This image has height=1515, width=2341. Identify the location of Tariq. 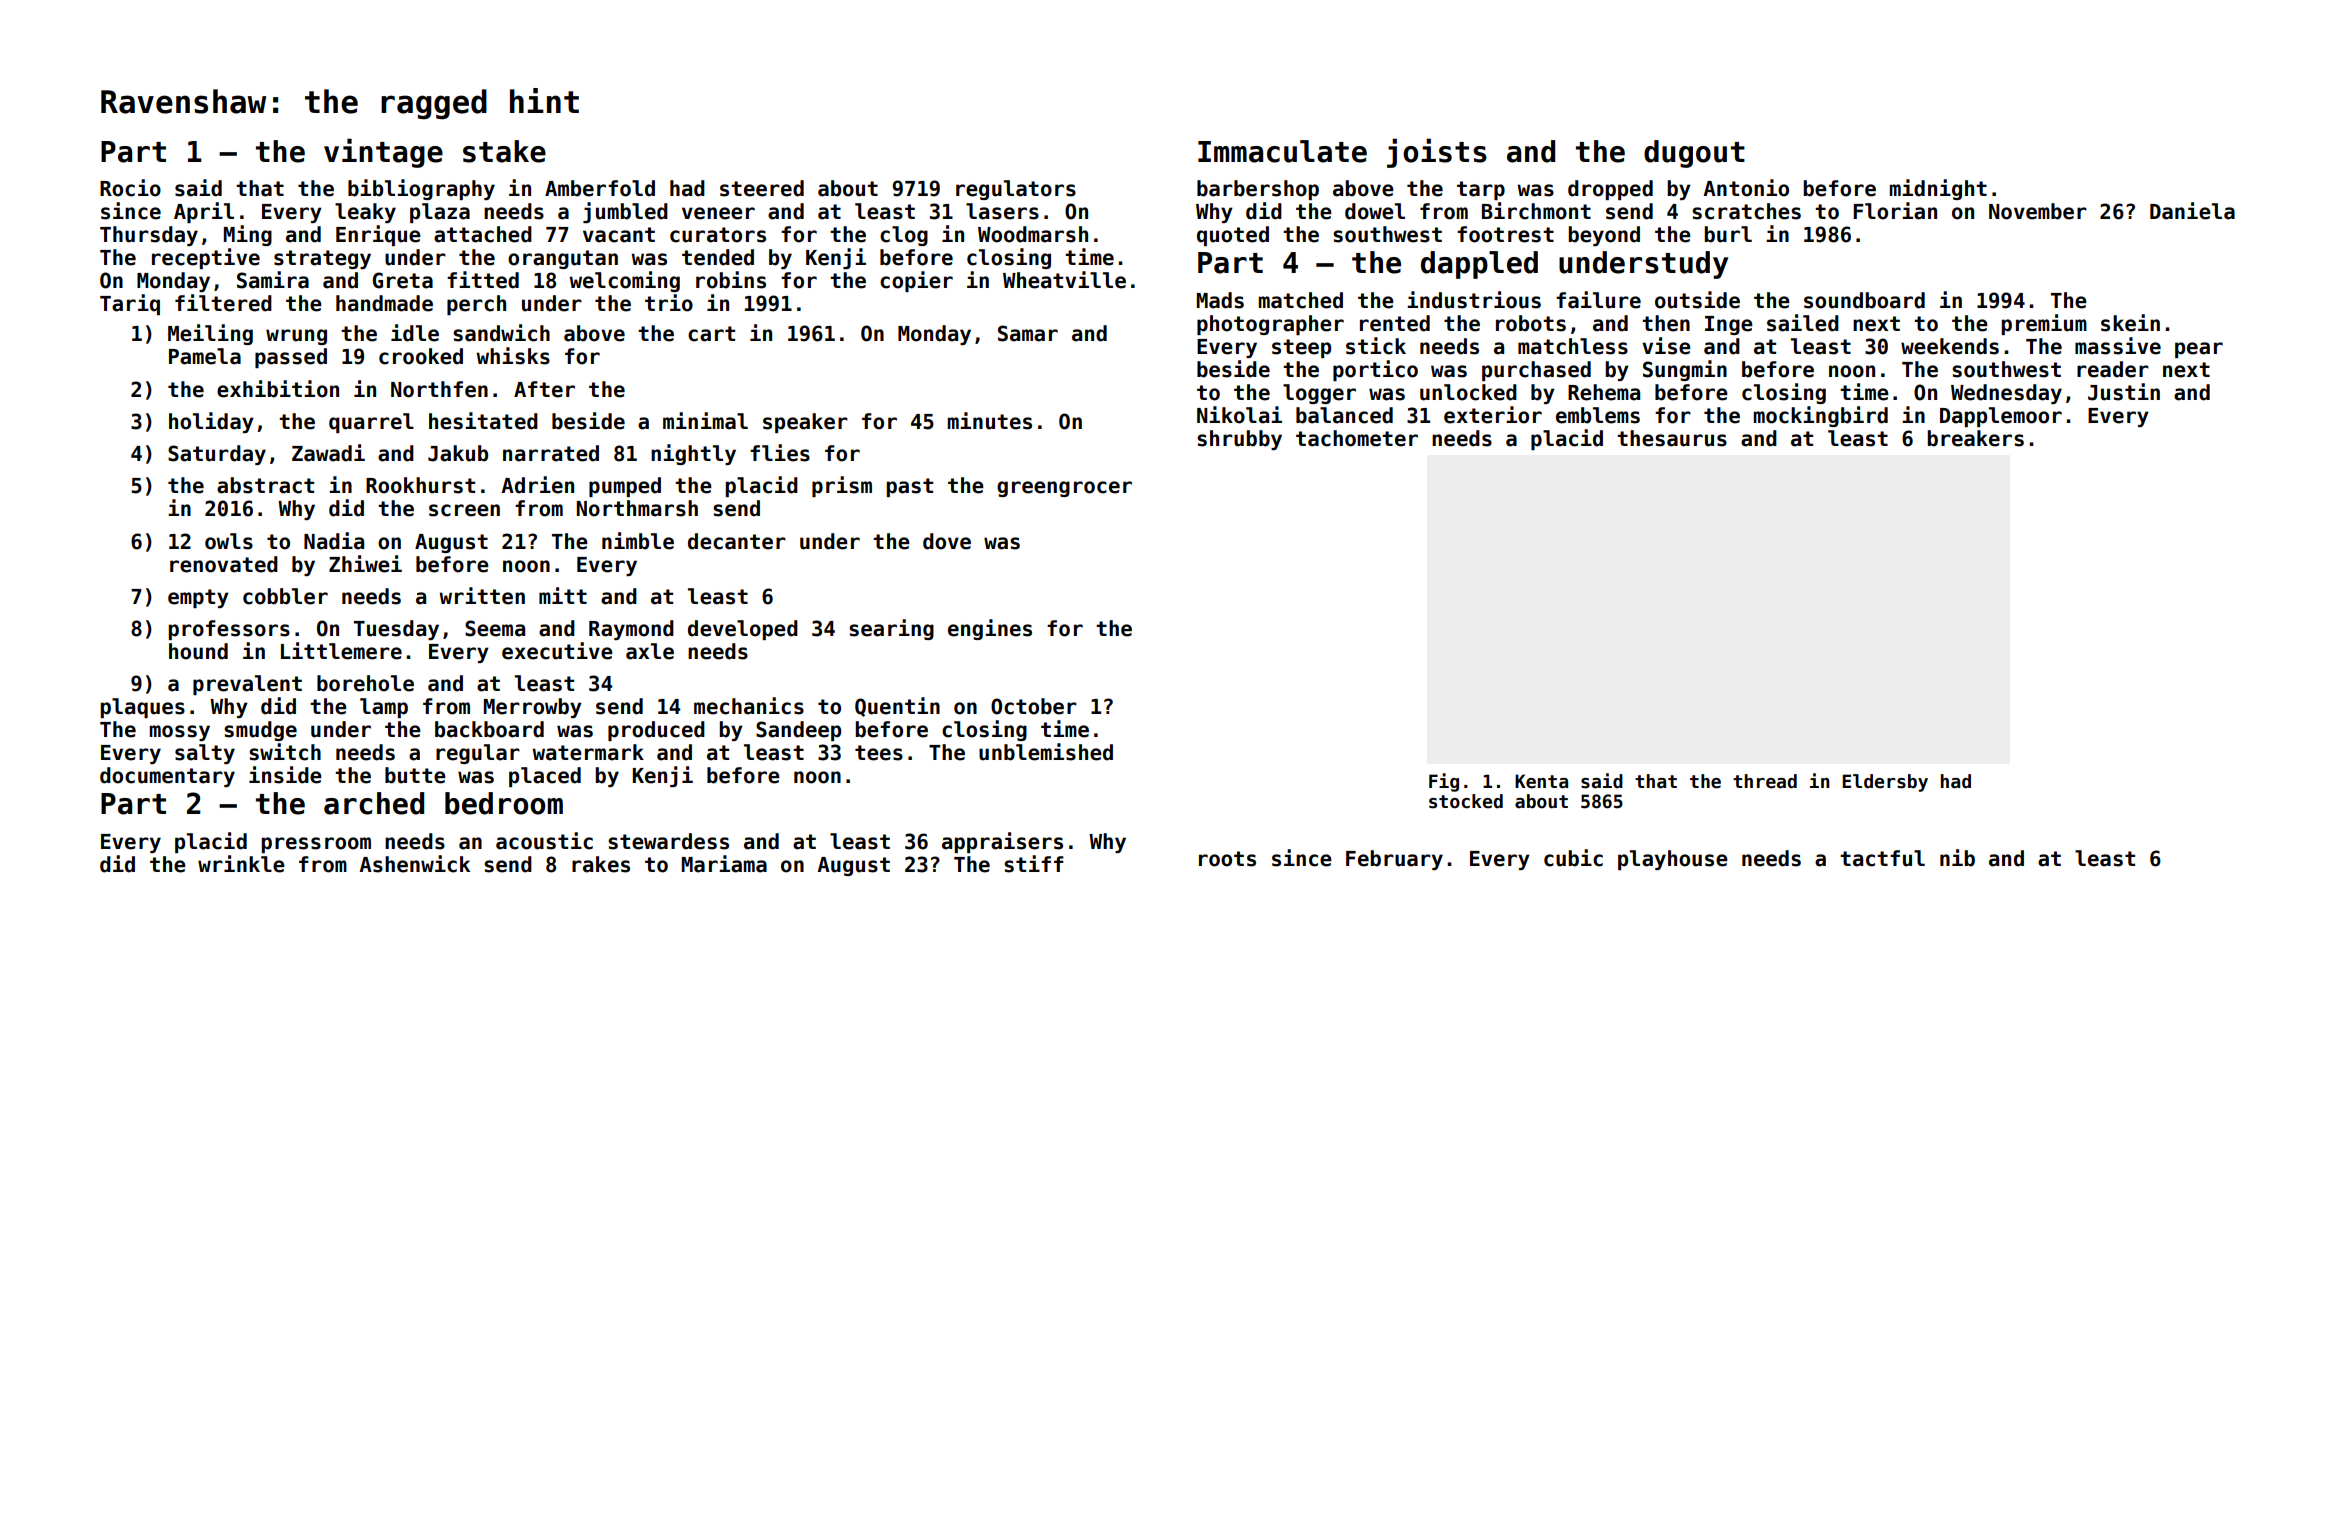
(130, 304).
